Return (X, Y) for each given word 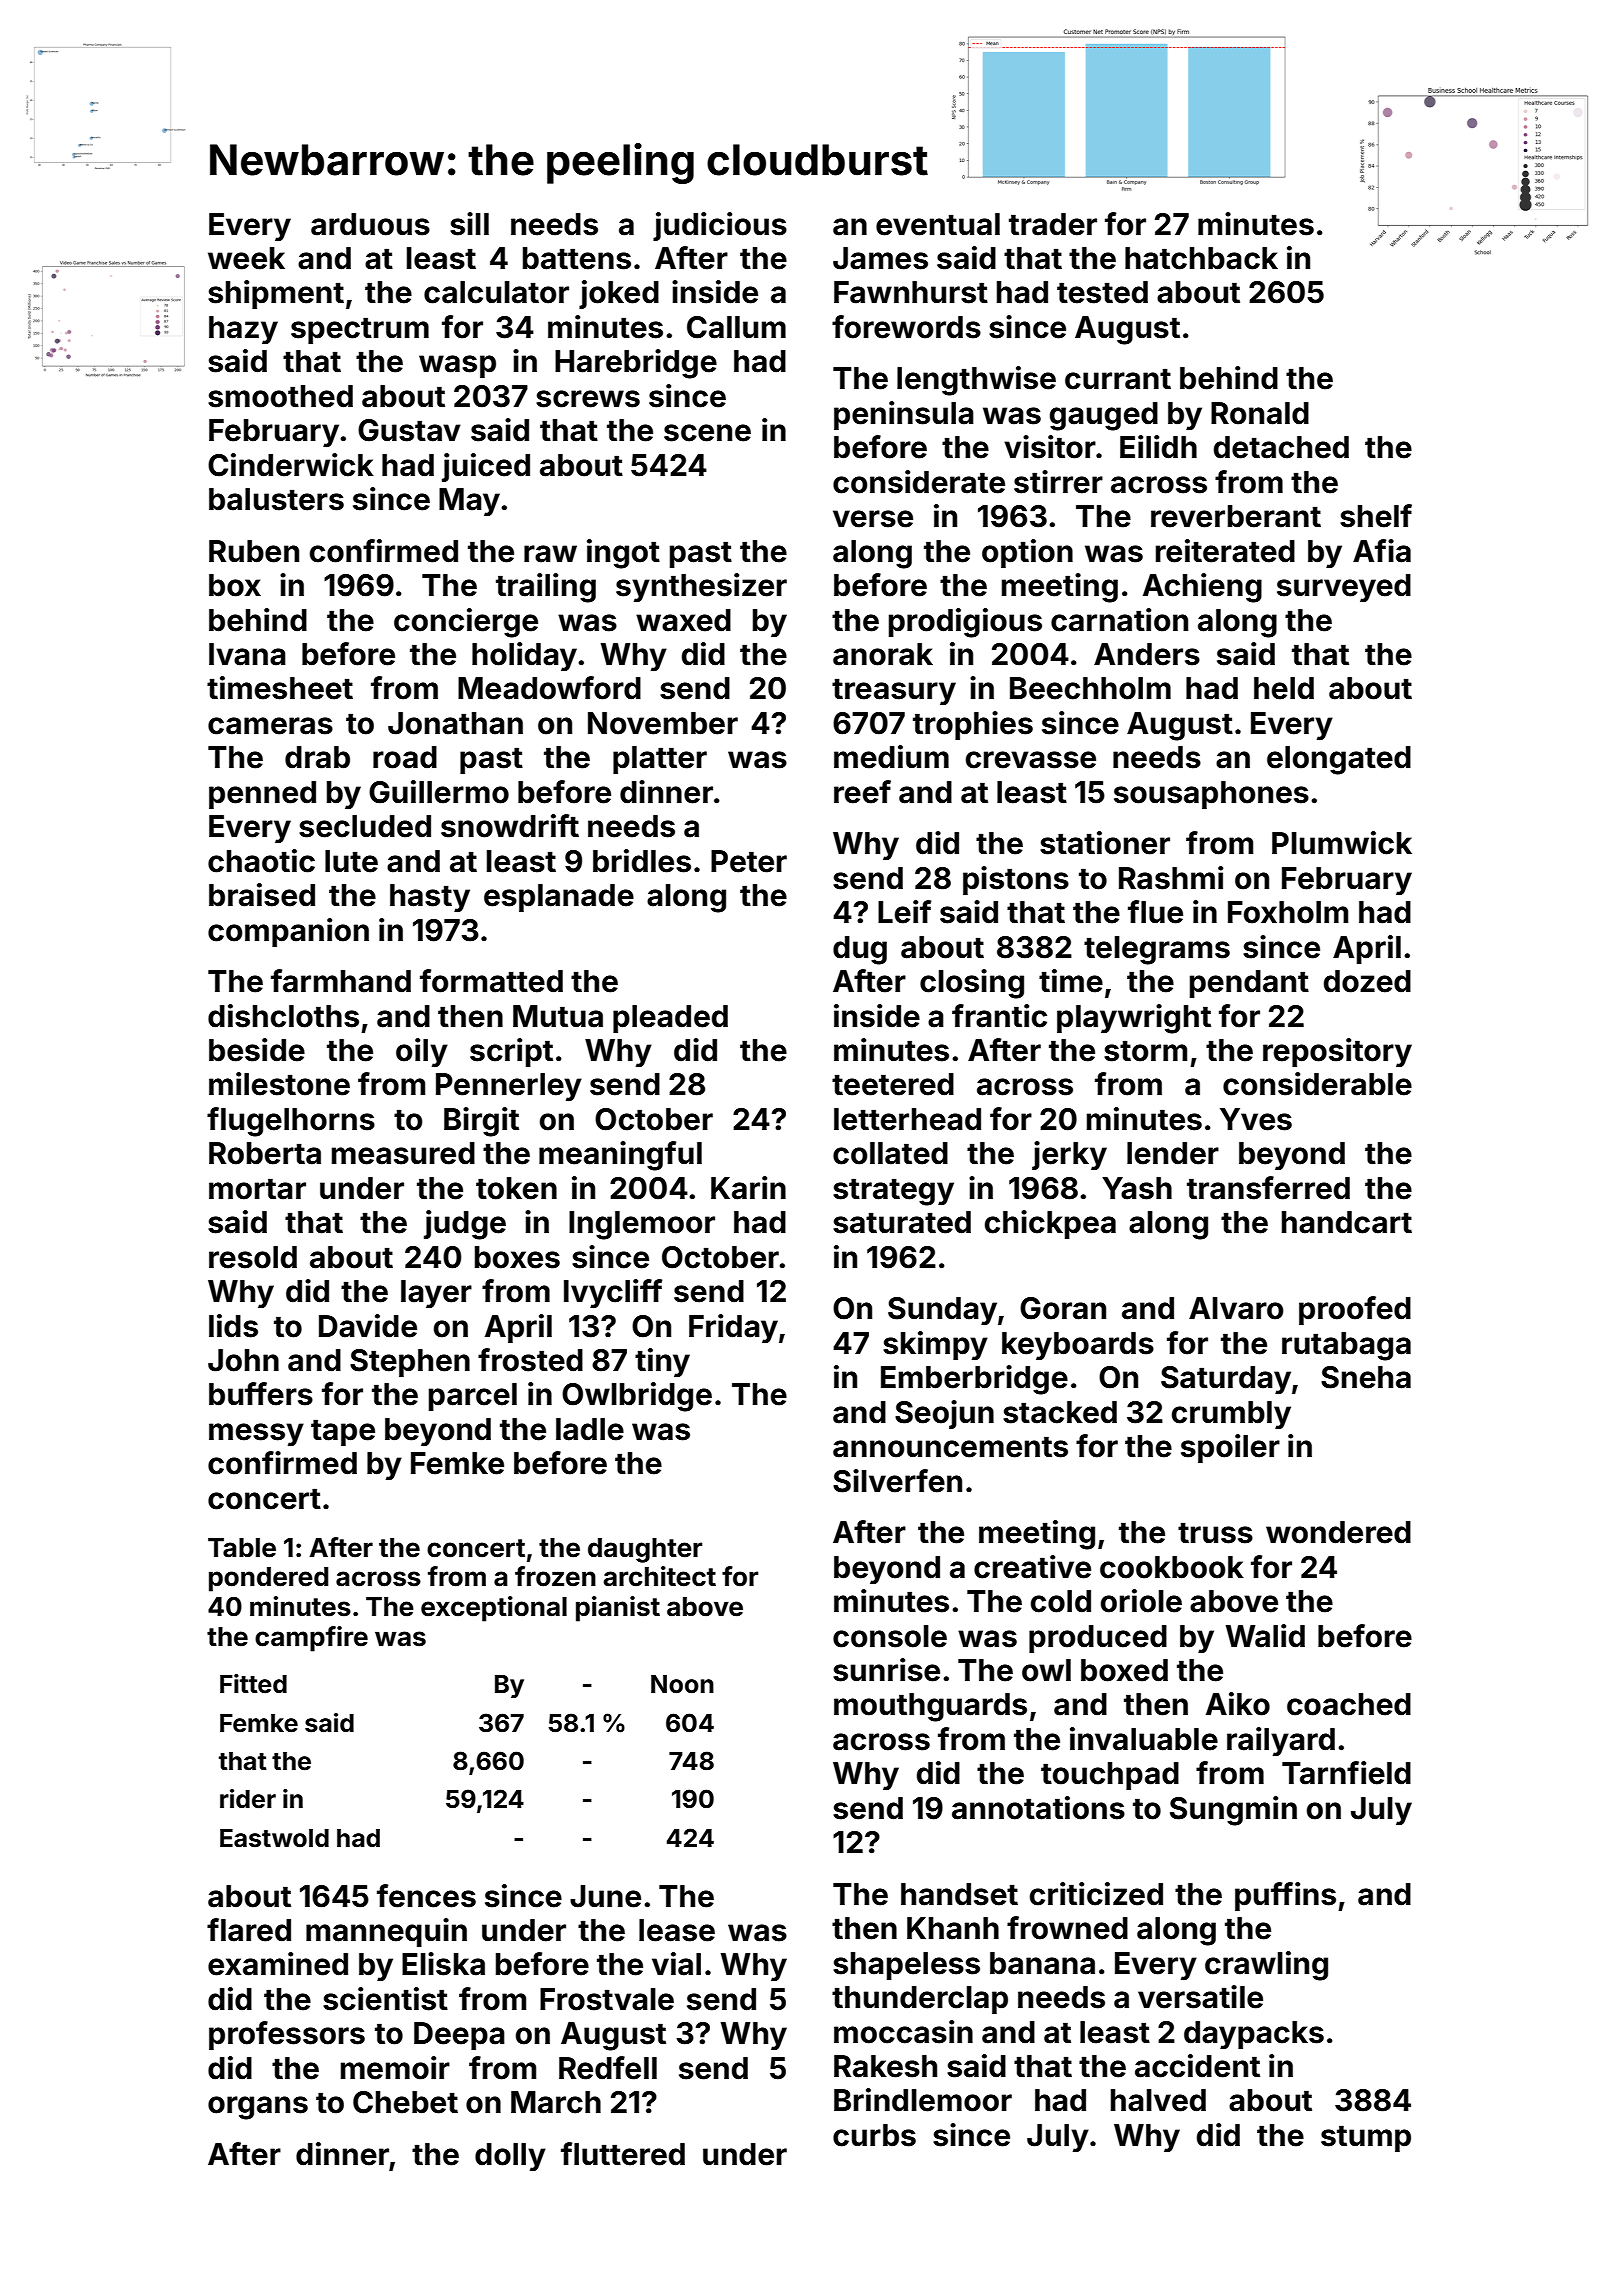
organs (258, 2108)
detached (1281, 447)
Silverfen (897, 1481)
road (405, 757)
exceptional (494, 1609)
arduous (370, 224)
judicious (720, 226)
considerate (919, 482)
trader (1053, 224)
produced (1098, 1639)
